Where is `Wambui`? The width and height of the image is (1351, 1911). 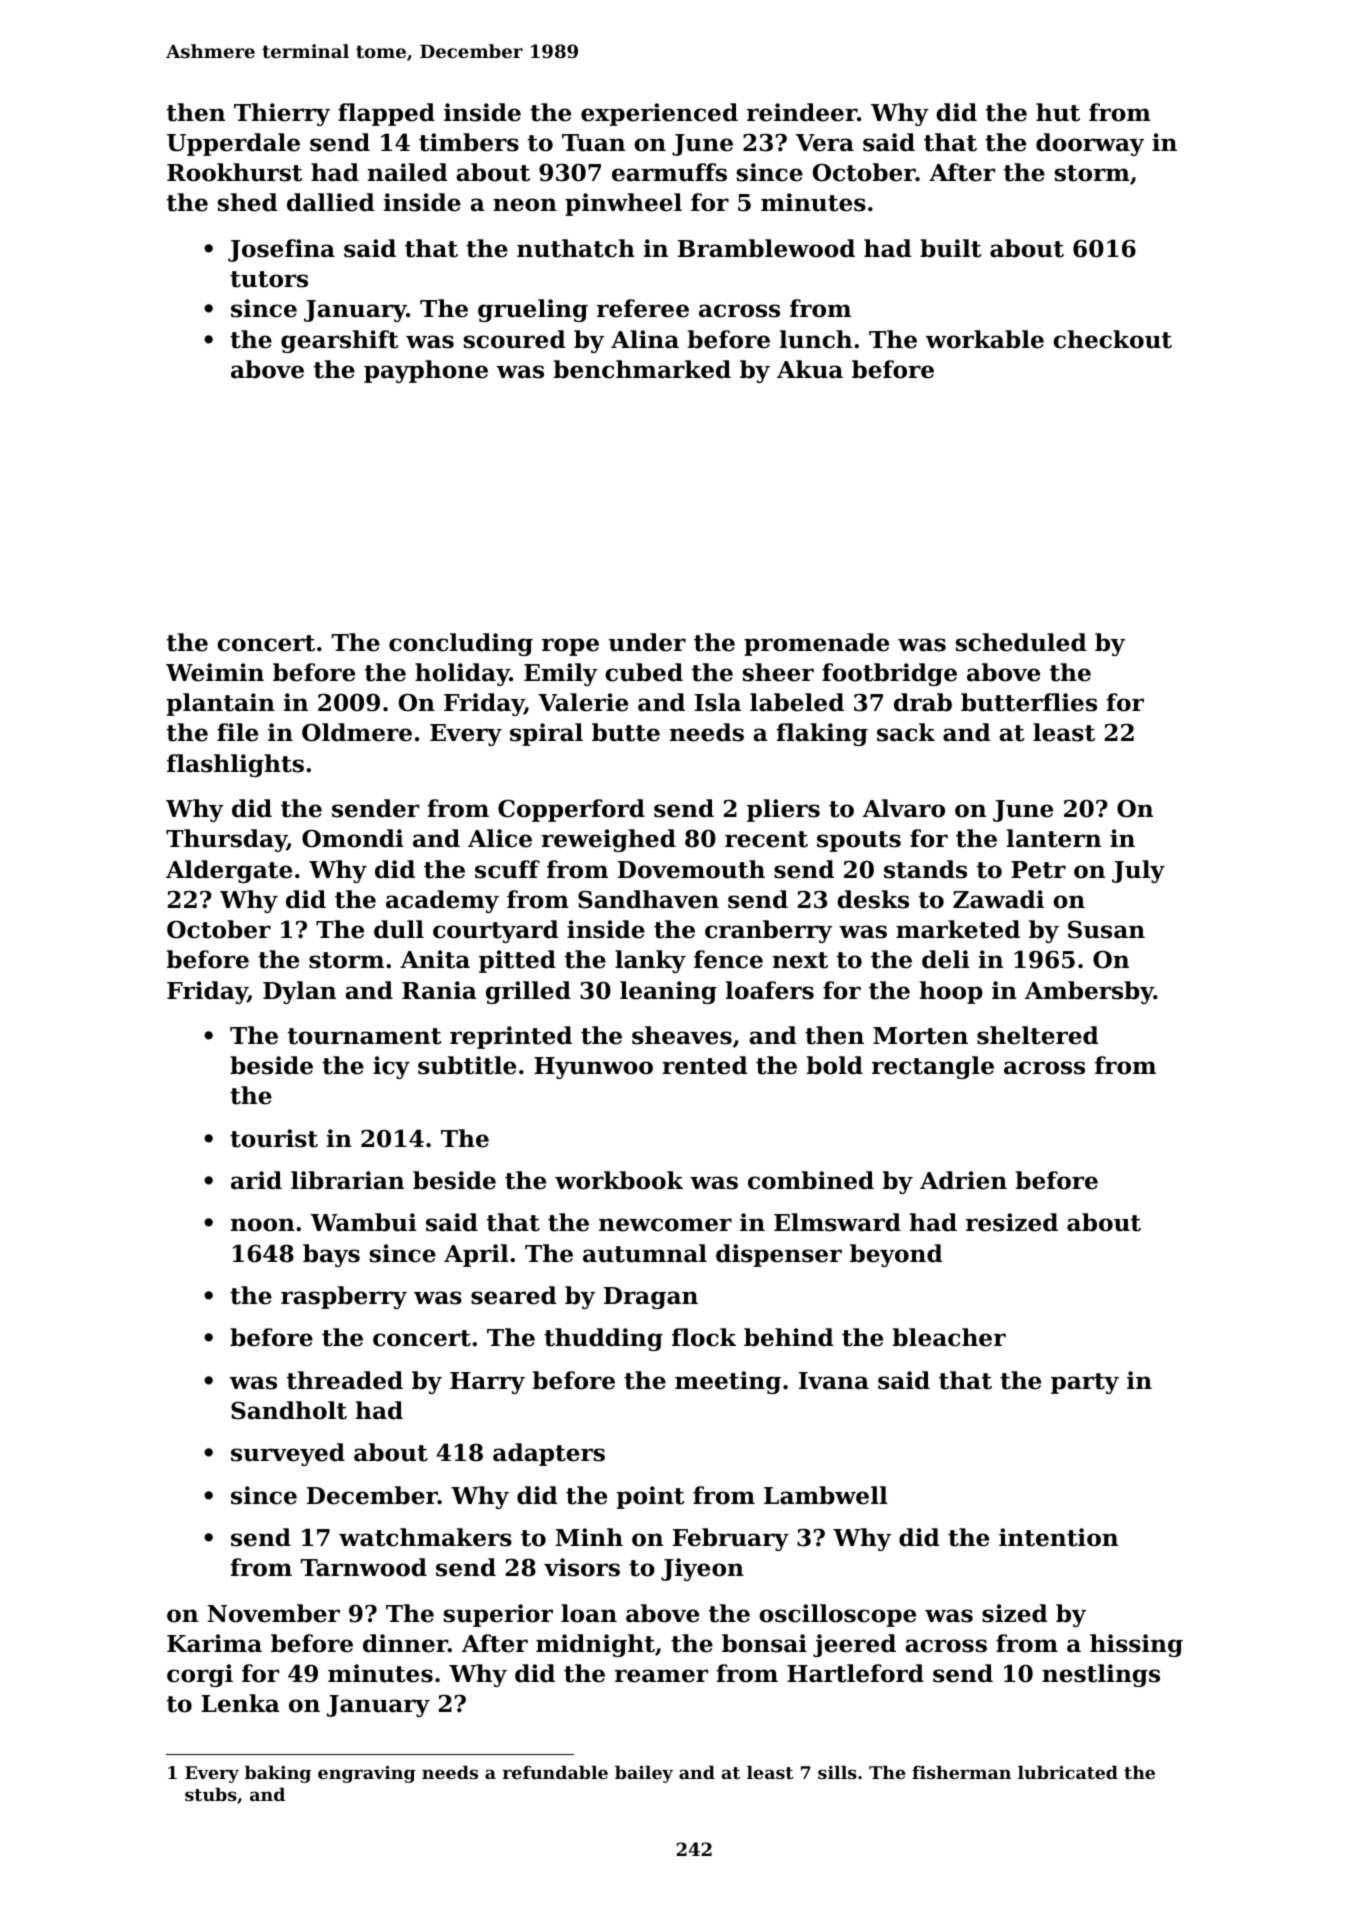 Wambui is located at coordinates (364, 1222).
